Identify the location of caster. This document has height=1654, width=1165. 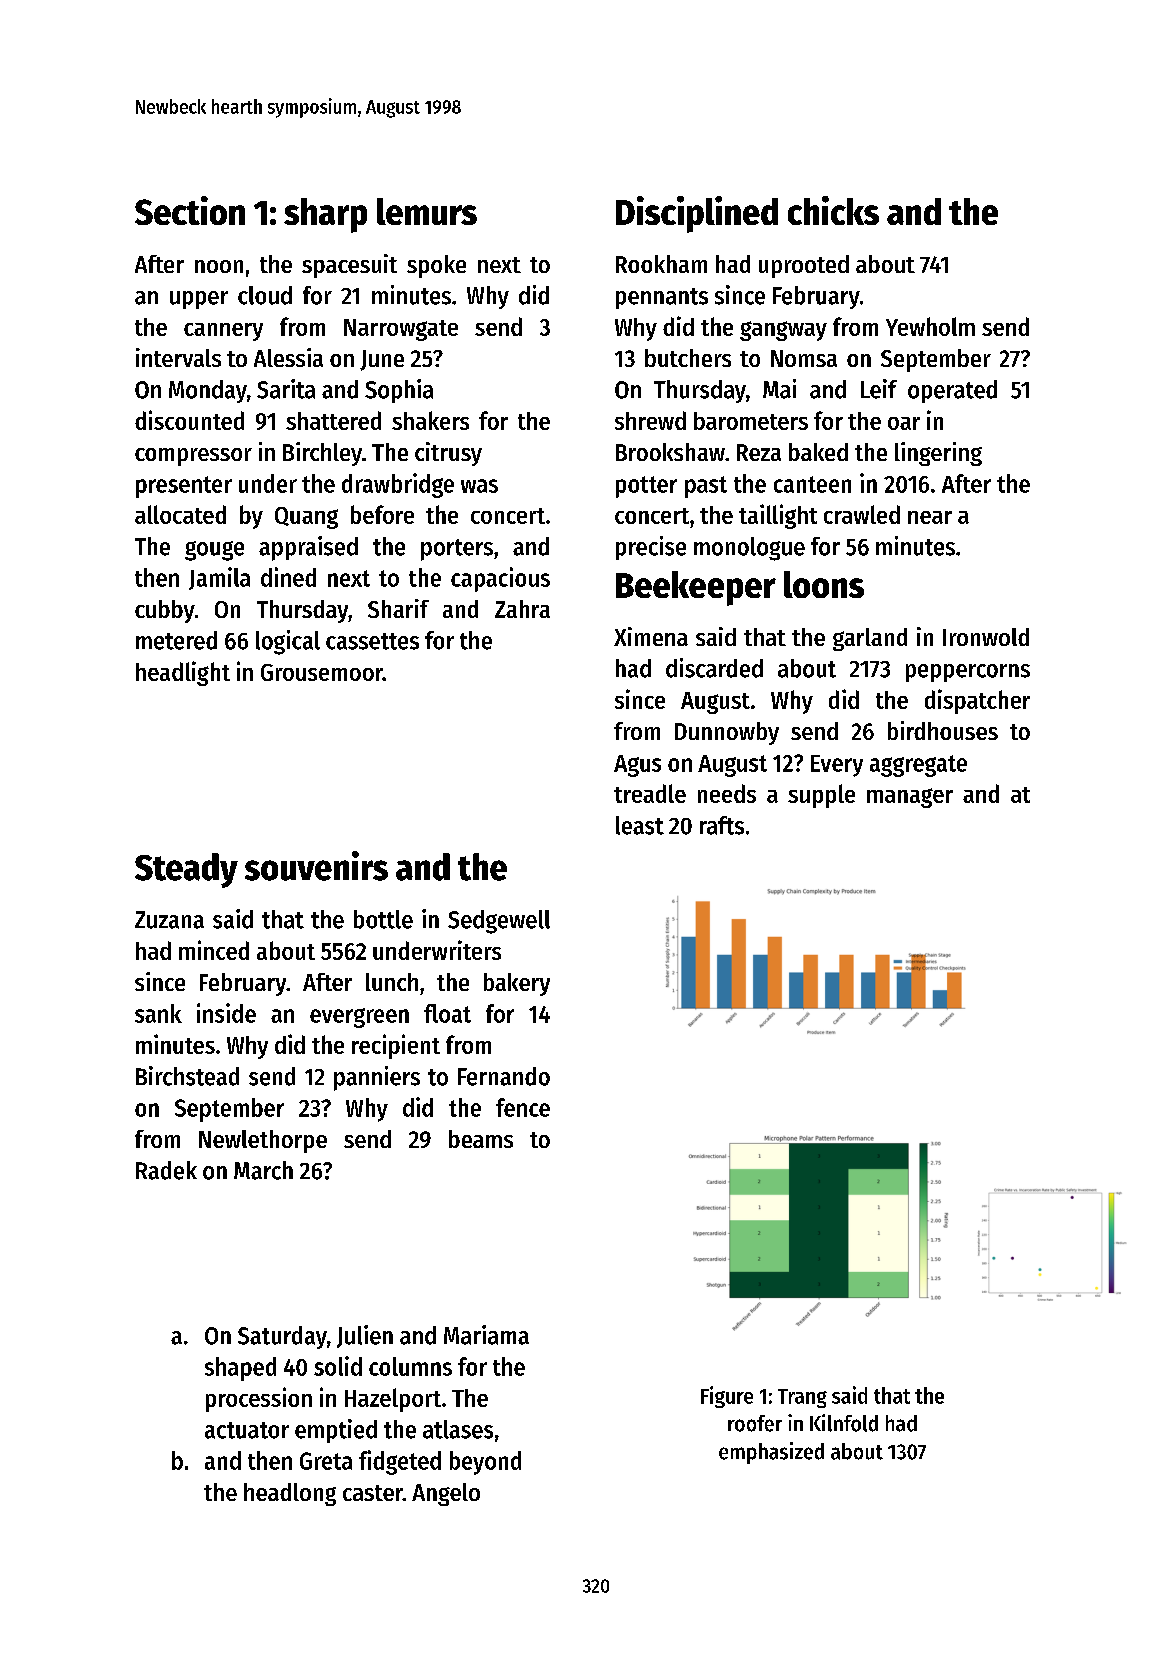
(373, 1493).
